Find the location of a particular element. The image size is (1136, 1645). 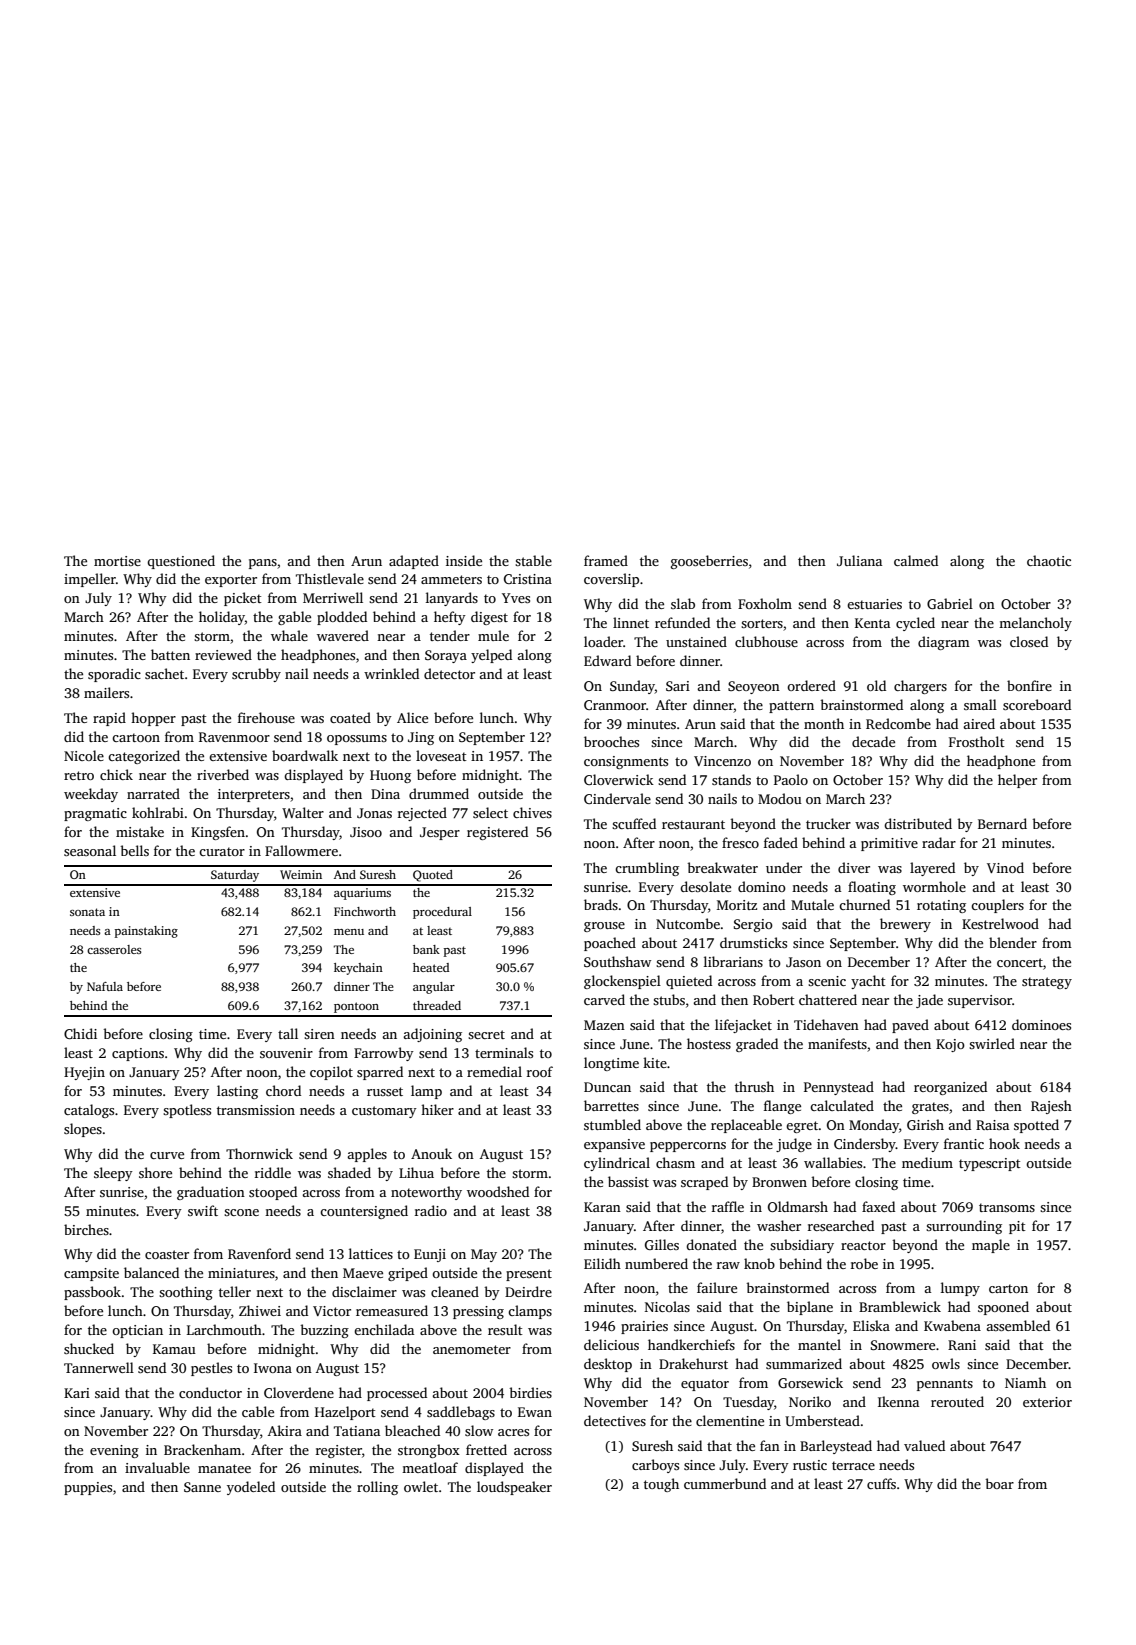

brewery is located at coordinates (905, 925).
